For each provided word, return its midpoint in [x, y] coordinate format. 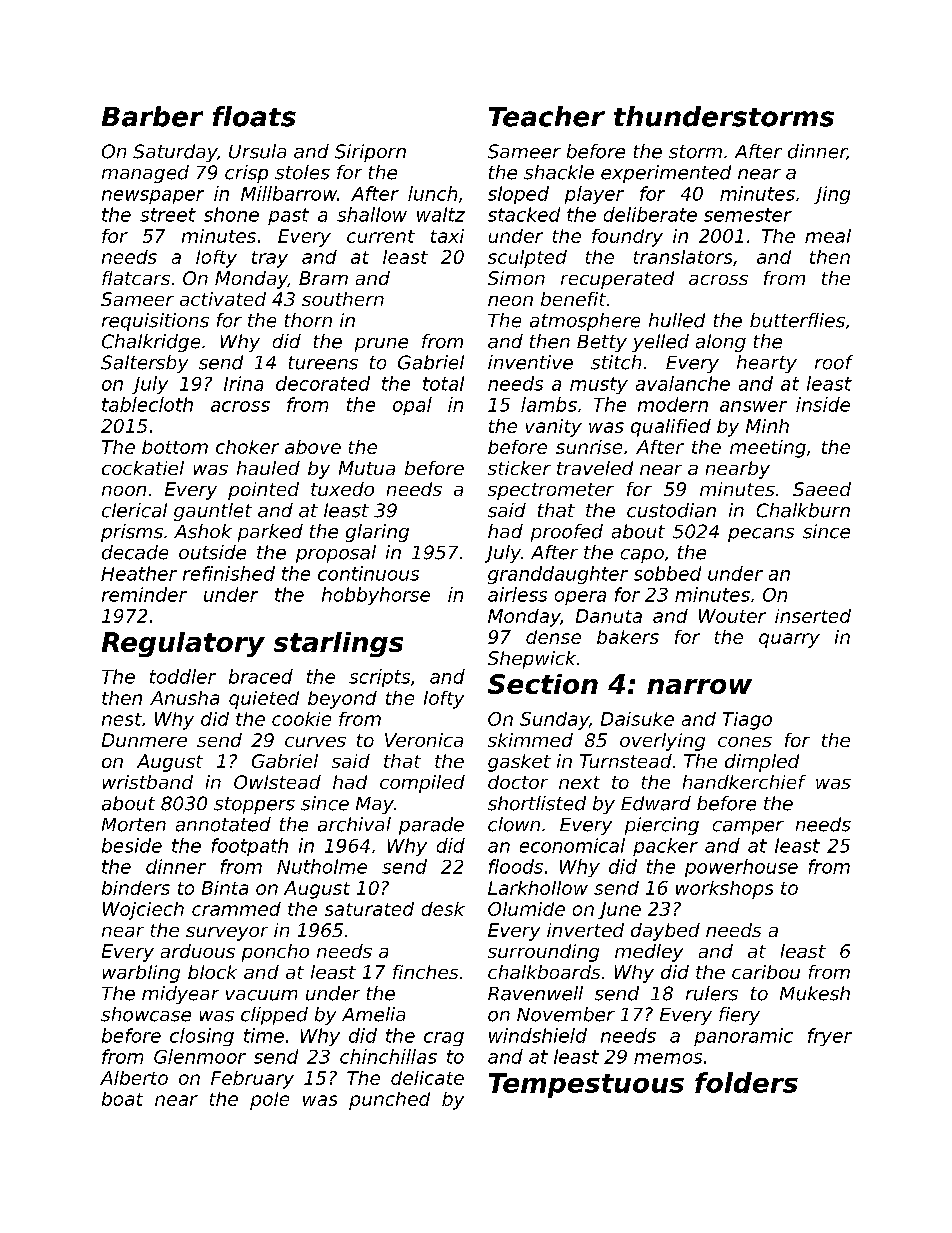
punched [389, 1101]
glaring [377, 533]
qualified [671, 428]
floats [254, 116]
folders [746, 1082]
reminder [144, 594]
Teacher [547, 116]
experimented [666, 174]
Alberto [134, 1078]
